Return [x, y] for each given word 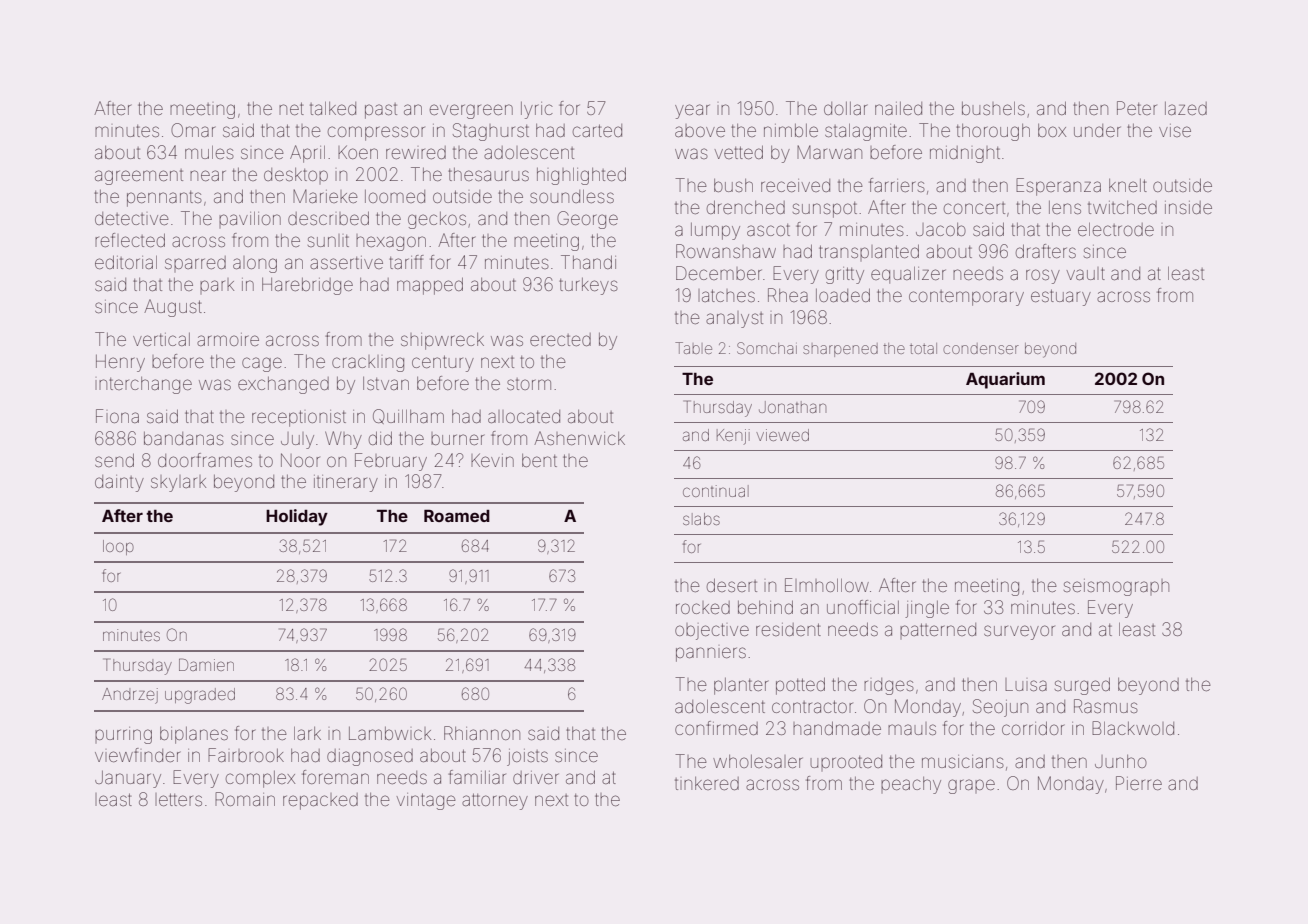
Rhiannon [482, 733]
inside [1188, 207]
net [291, 108]
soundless [572, 196]
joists [527, 757]
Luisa [1026, 684]
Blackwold [1133, 728]
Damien [206, 665]
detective [131, 218]
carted [597, 130]
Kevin [492, 460]
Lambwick [390, 733]
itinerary [346, 483]
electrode [1116, 229]
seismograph [1116, 587]
